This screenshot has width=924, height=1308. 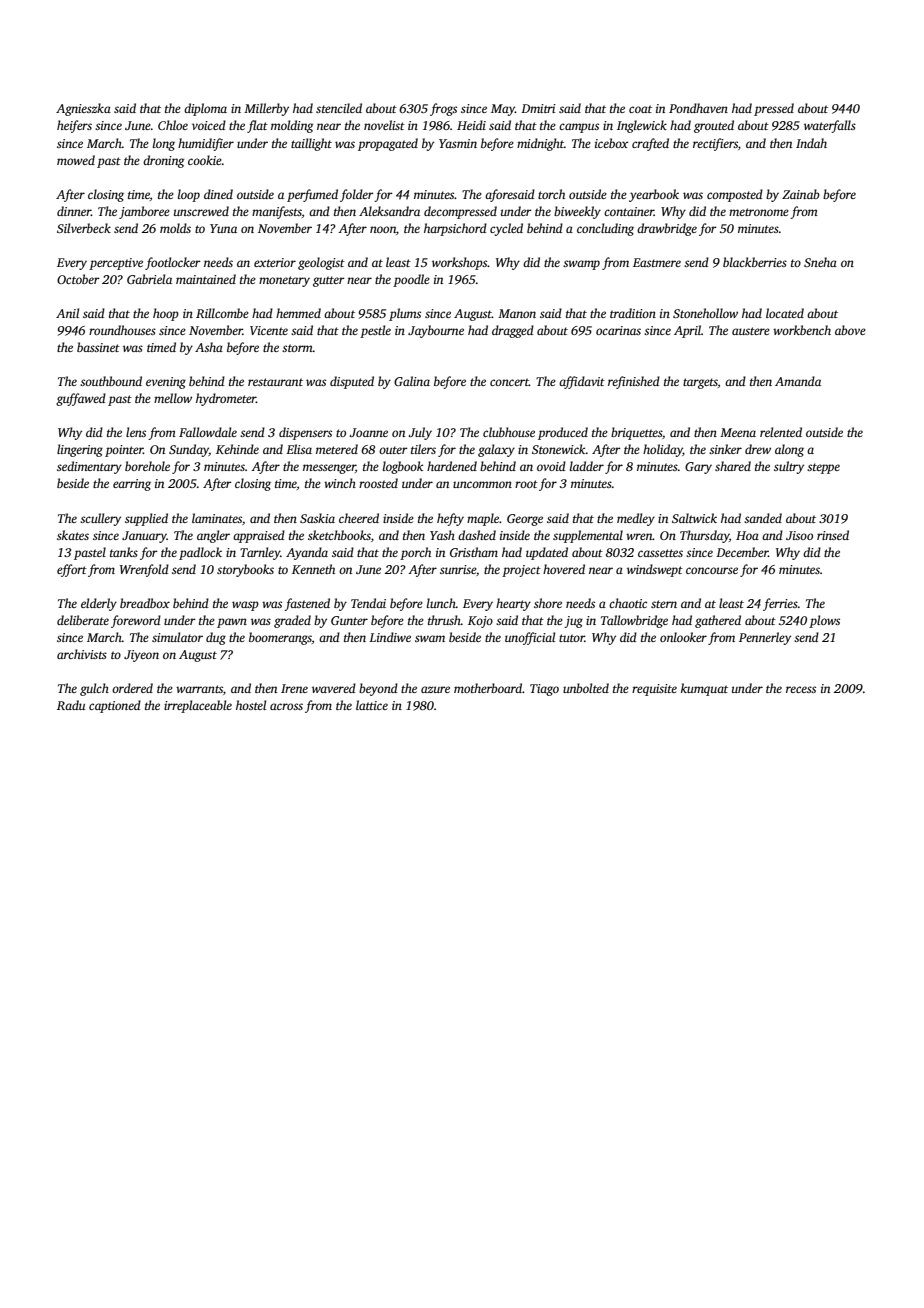 What do you see at coordinates (145, 603) in the screenshot?
I see `breadbox` at bounding box center [145, 603].
